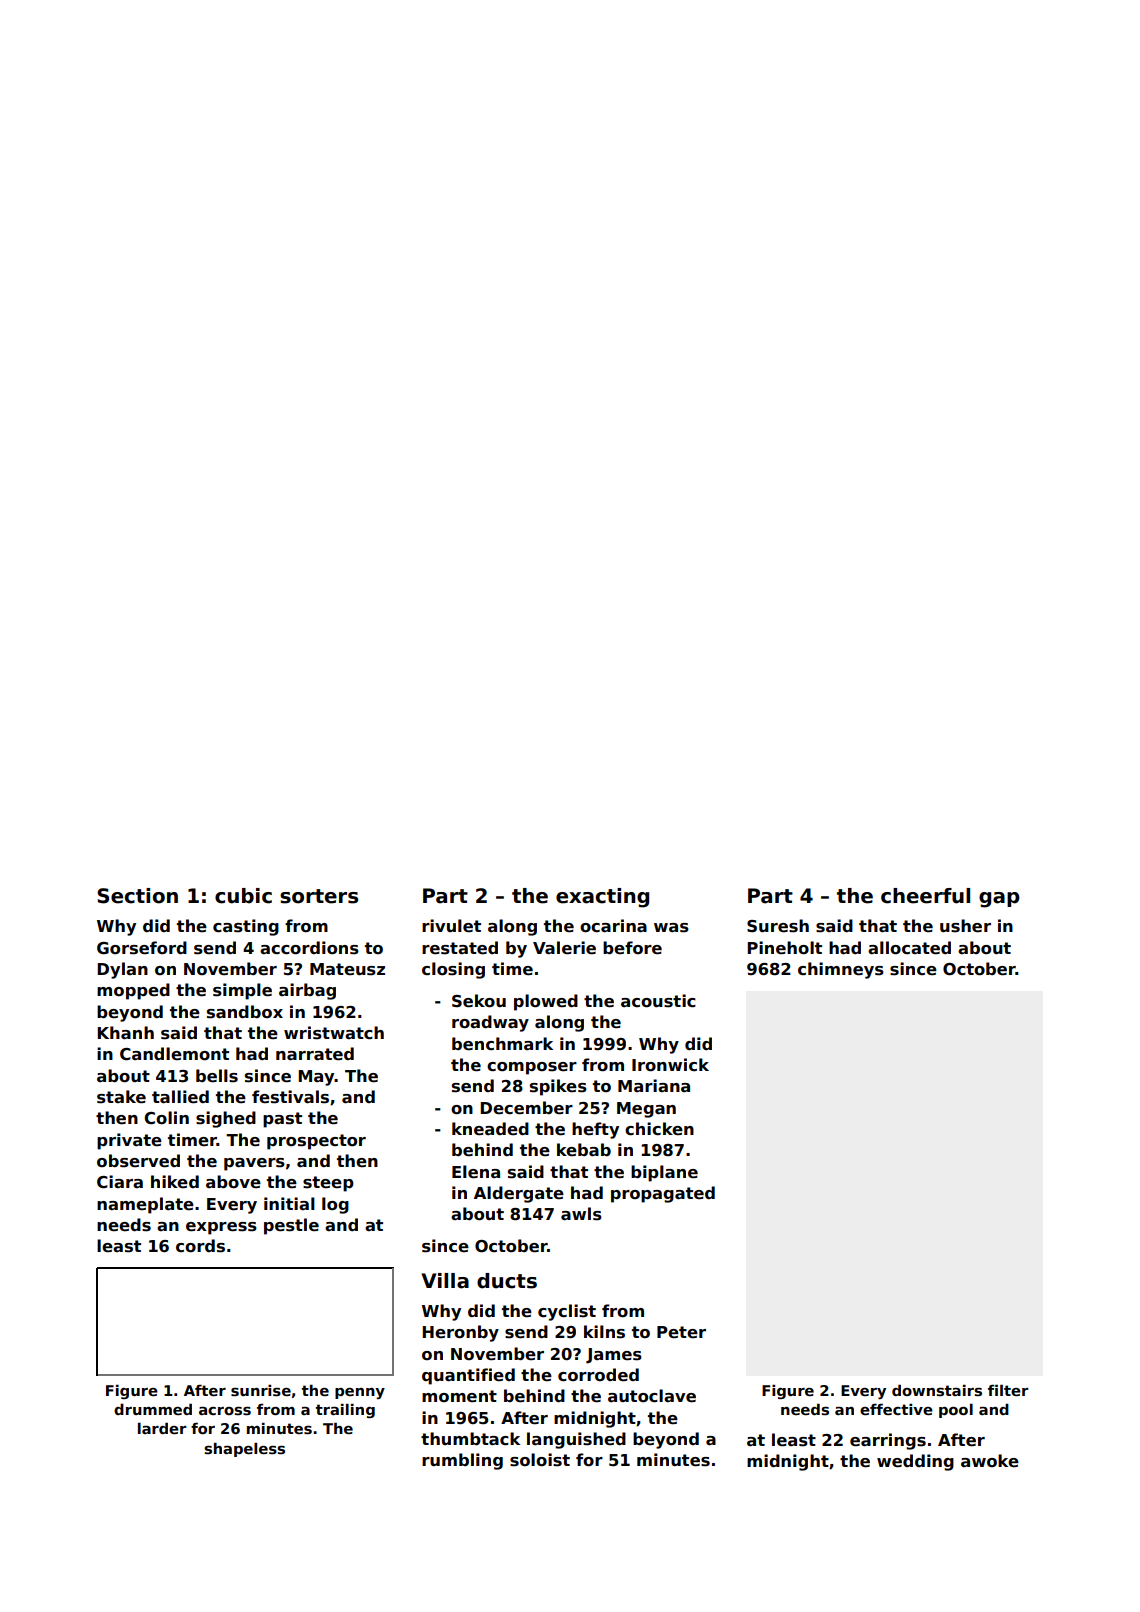 The height and width of the page is (1612, 1140). Describe the element at coordinates (217, 1076) in the page. I see `bells` at that location.
